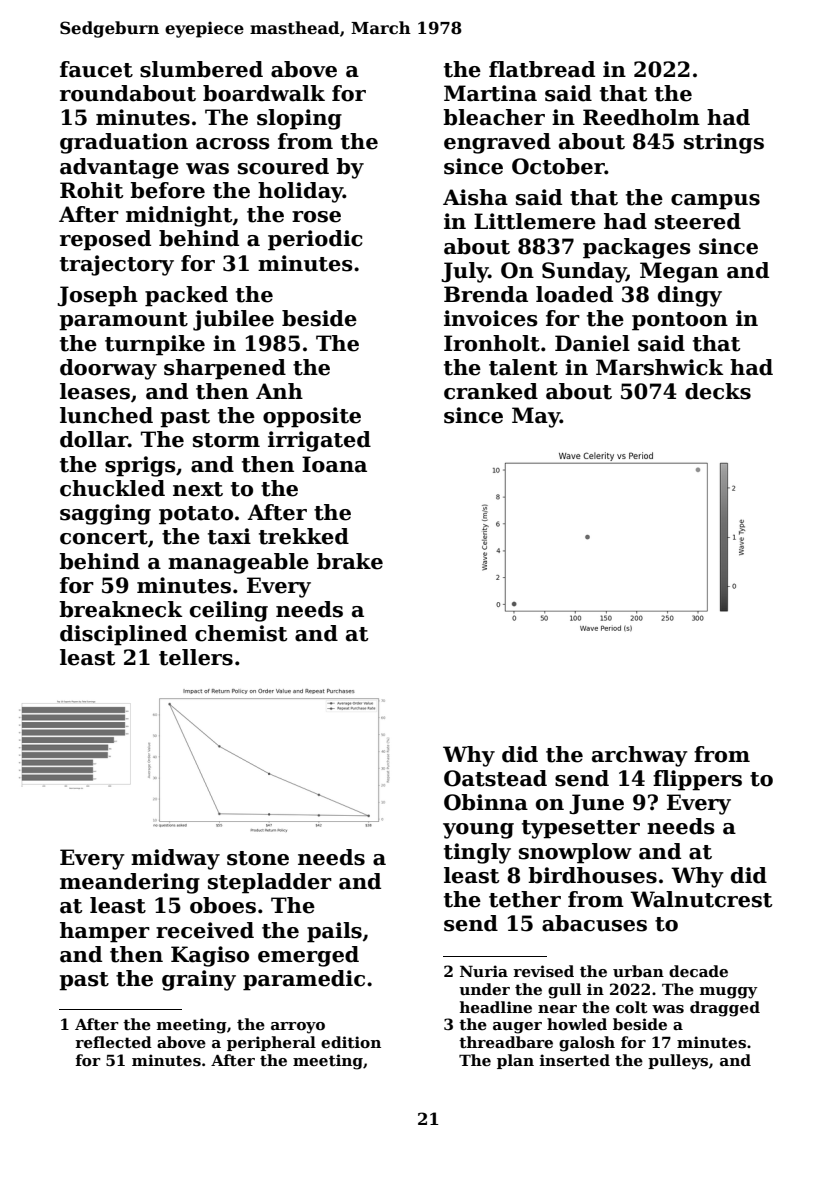  I want to click on inserted, so click(575, 1060).
